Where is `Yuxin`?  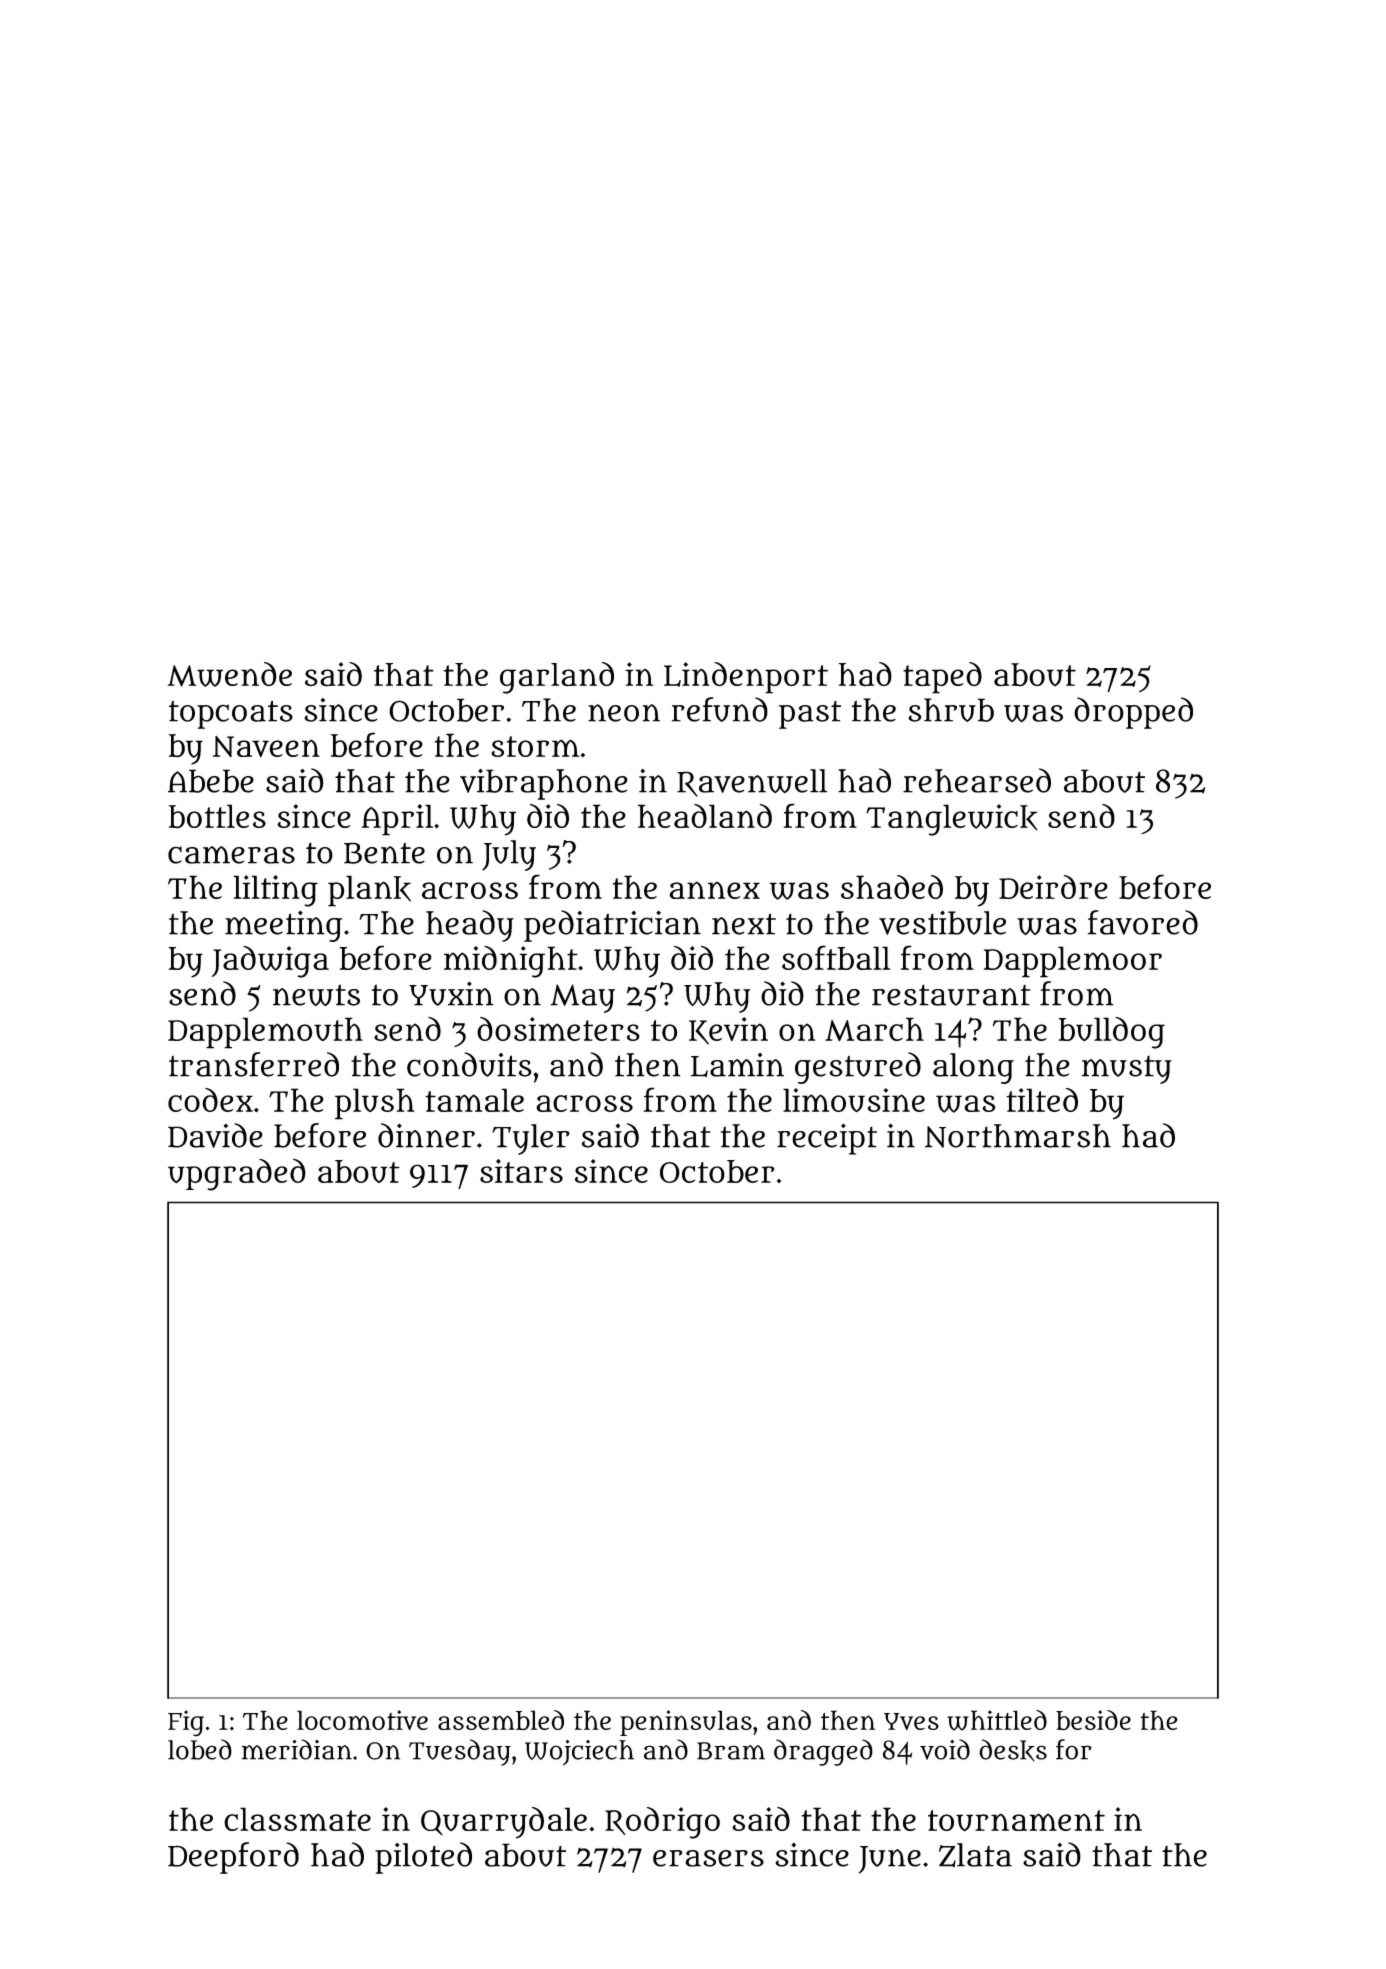 Yuxin is located at coordinates (451, 993).
